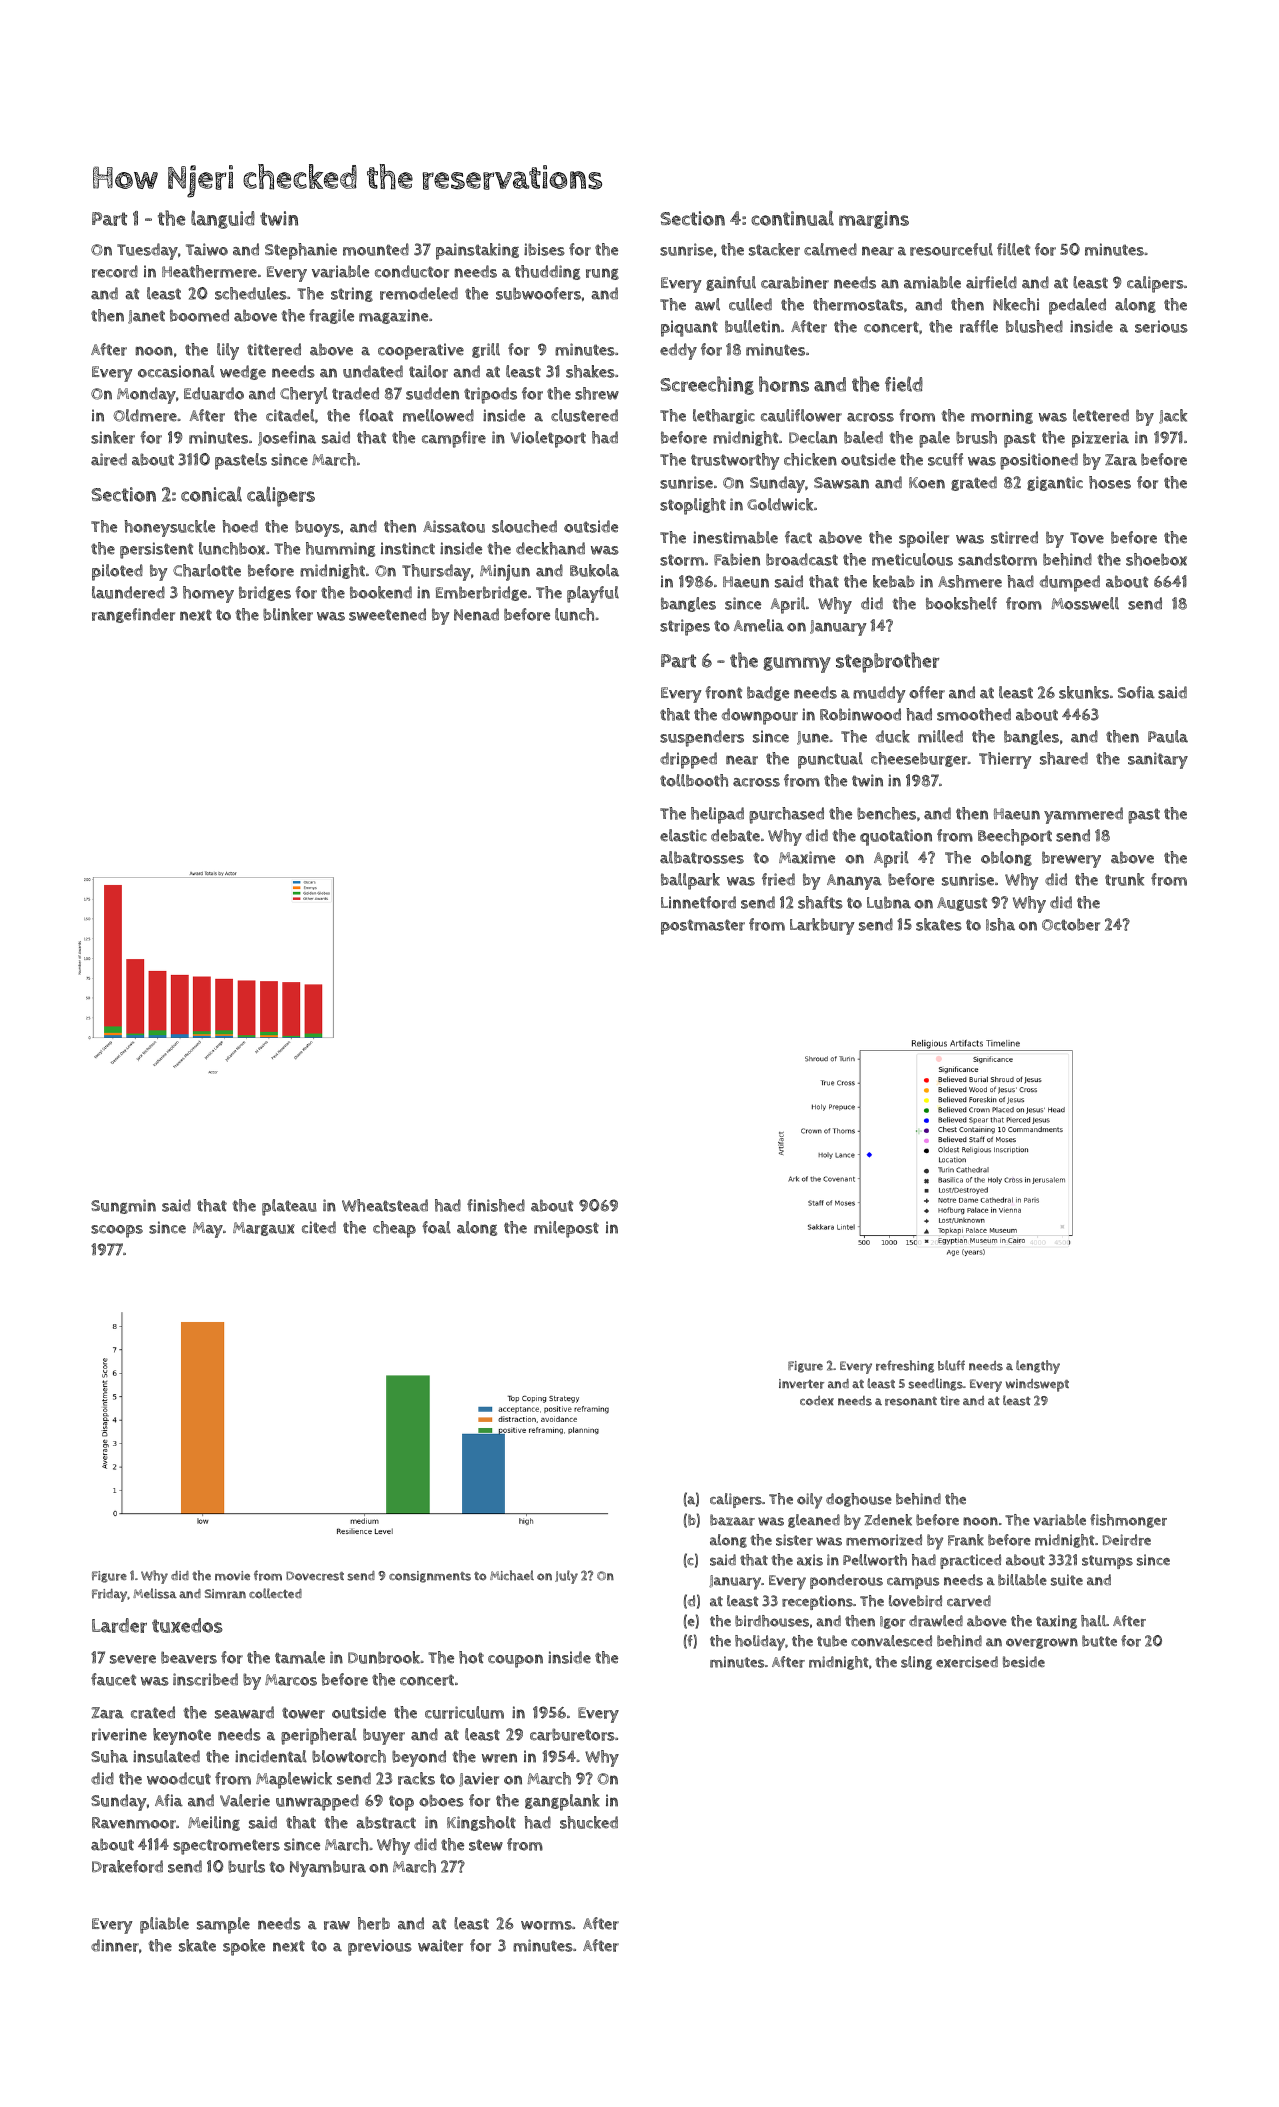 The height and width of the screenshot is (2107, 1279). What do you see at coordinates (801, 1384) in the screenshot?
I see `inverter` at bounding box center [801, 1384].
